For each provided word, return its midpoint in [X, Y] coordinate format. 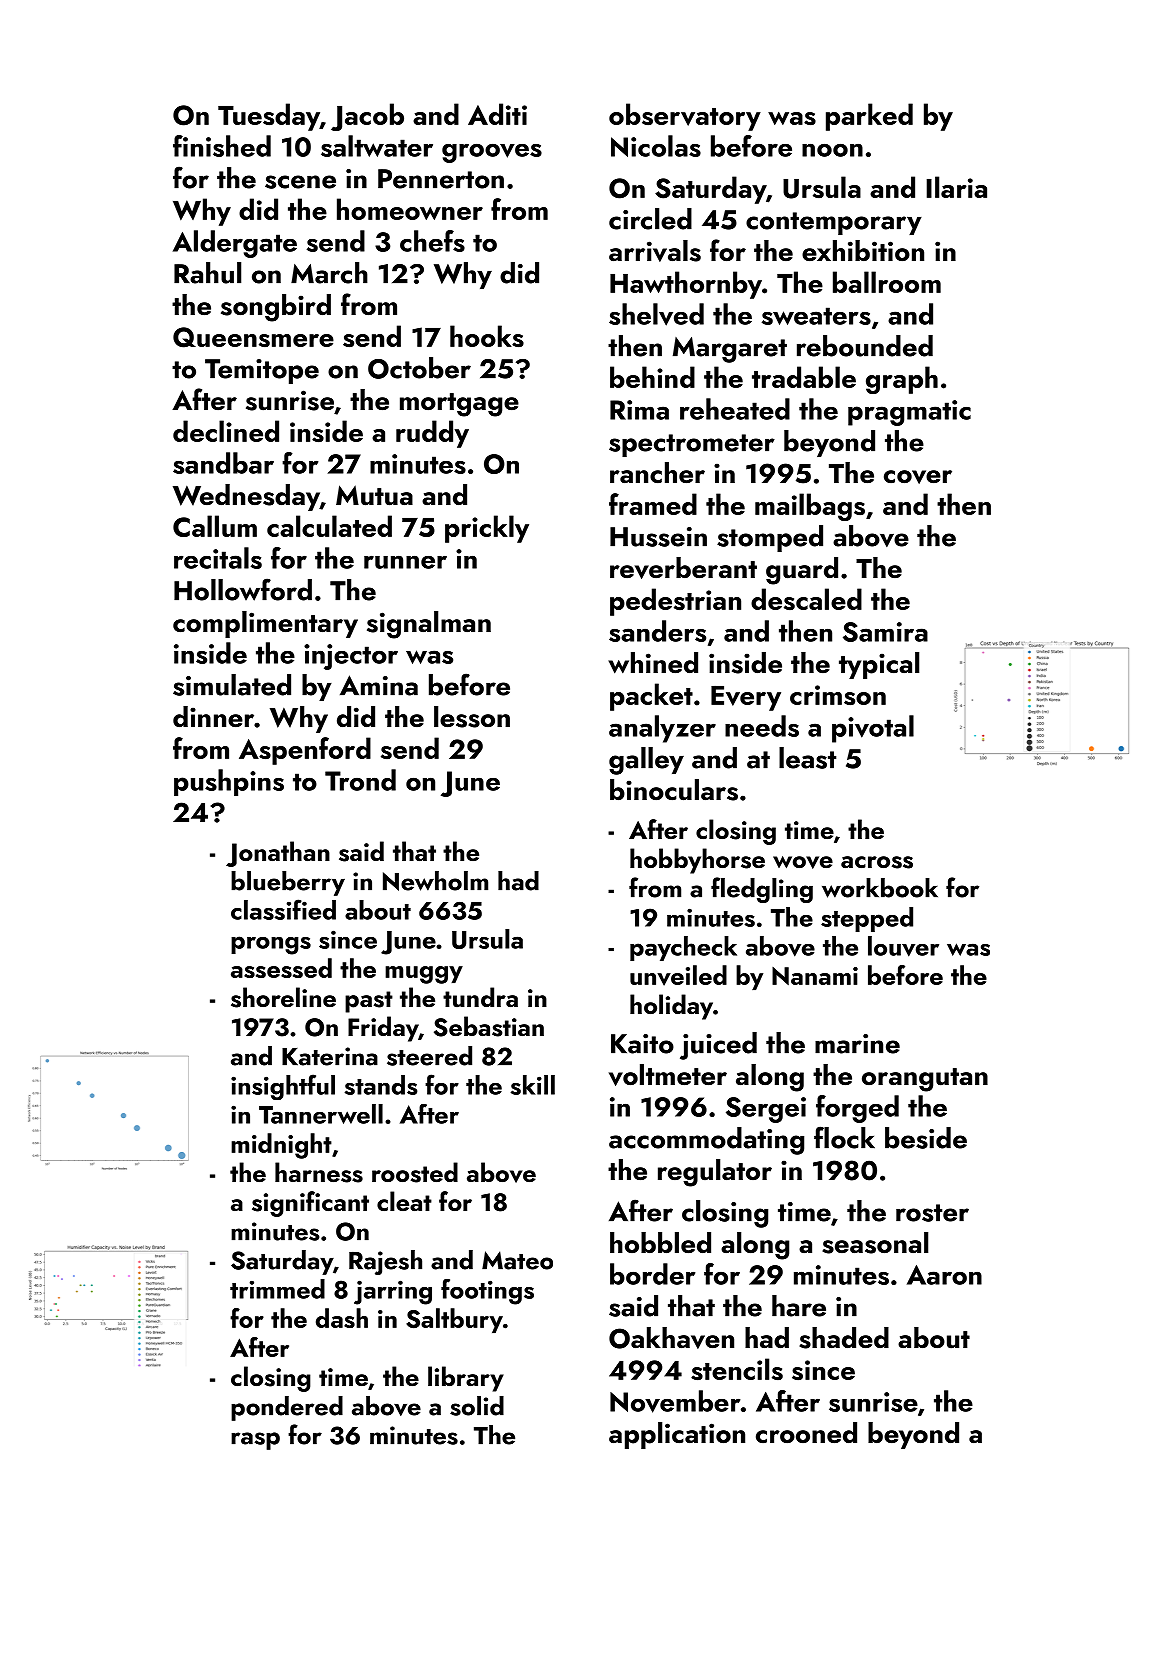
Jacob [367, 117]
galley [646, 761]
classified [283, 909]
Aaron [944, 1275]
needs [762, 726]
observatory [685, 117]
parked [869, 117]
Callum [215, 526]
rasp [255, 1441]
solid [477, 1406]
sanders [657, 631]
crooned [806, 1433]
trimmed [277, 1289]
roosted [415, 1172]
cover [918, 477]
